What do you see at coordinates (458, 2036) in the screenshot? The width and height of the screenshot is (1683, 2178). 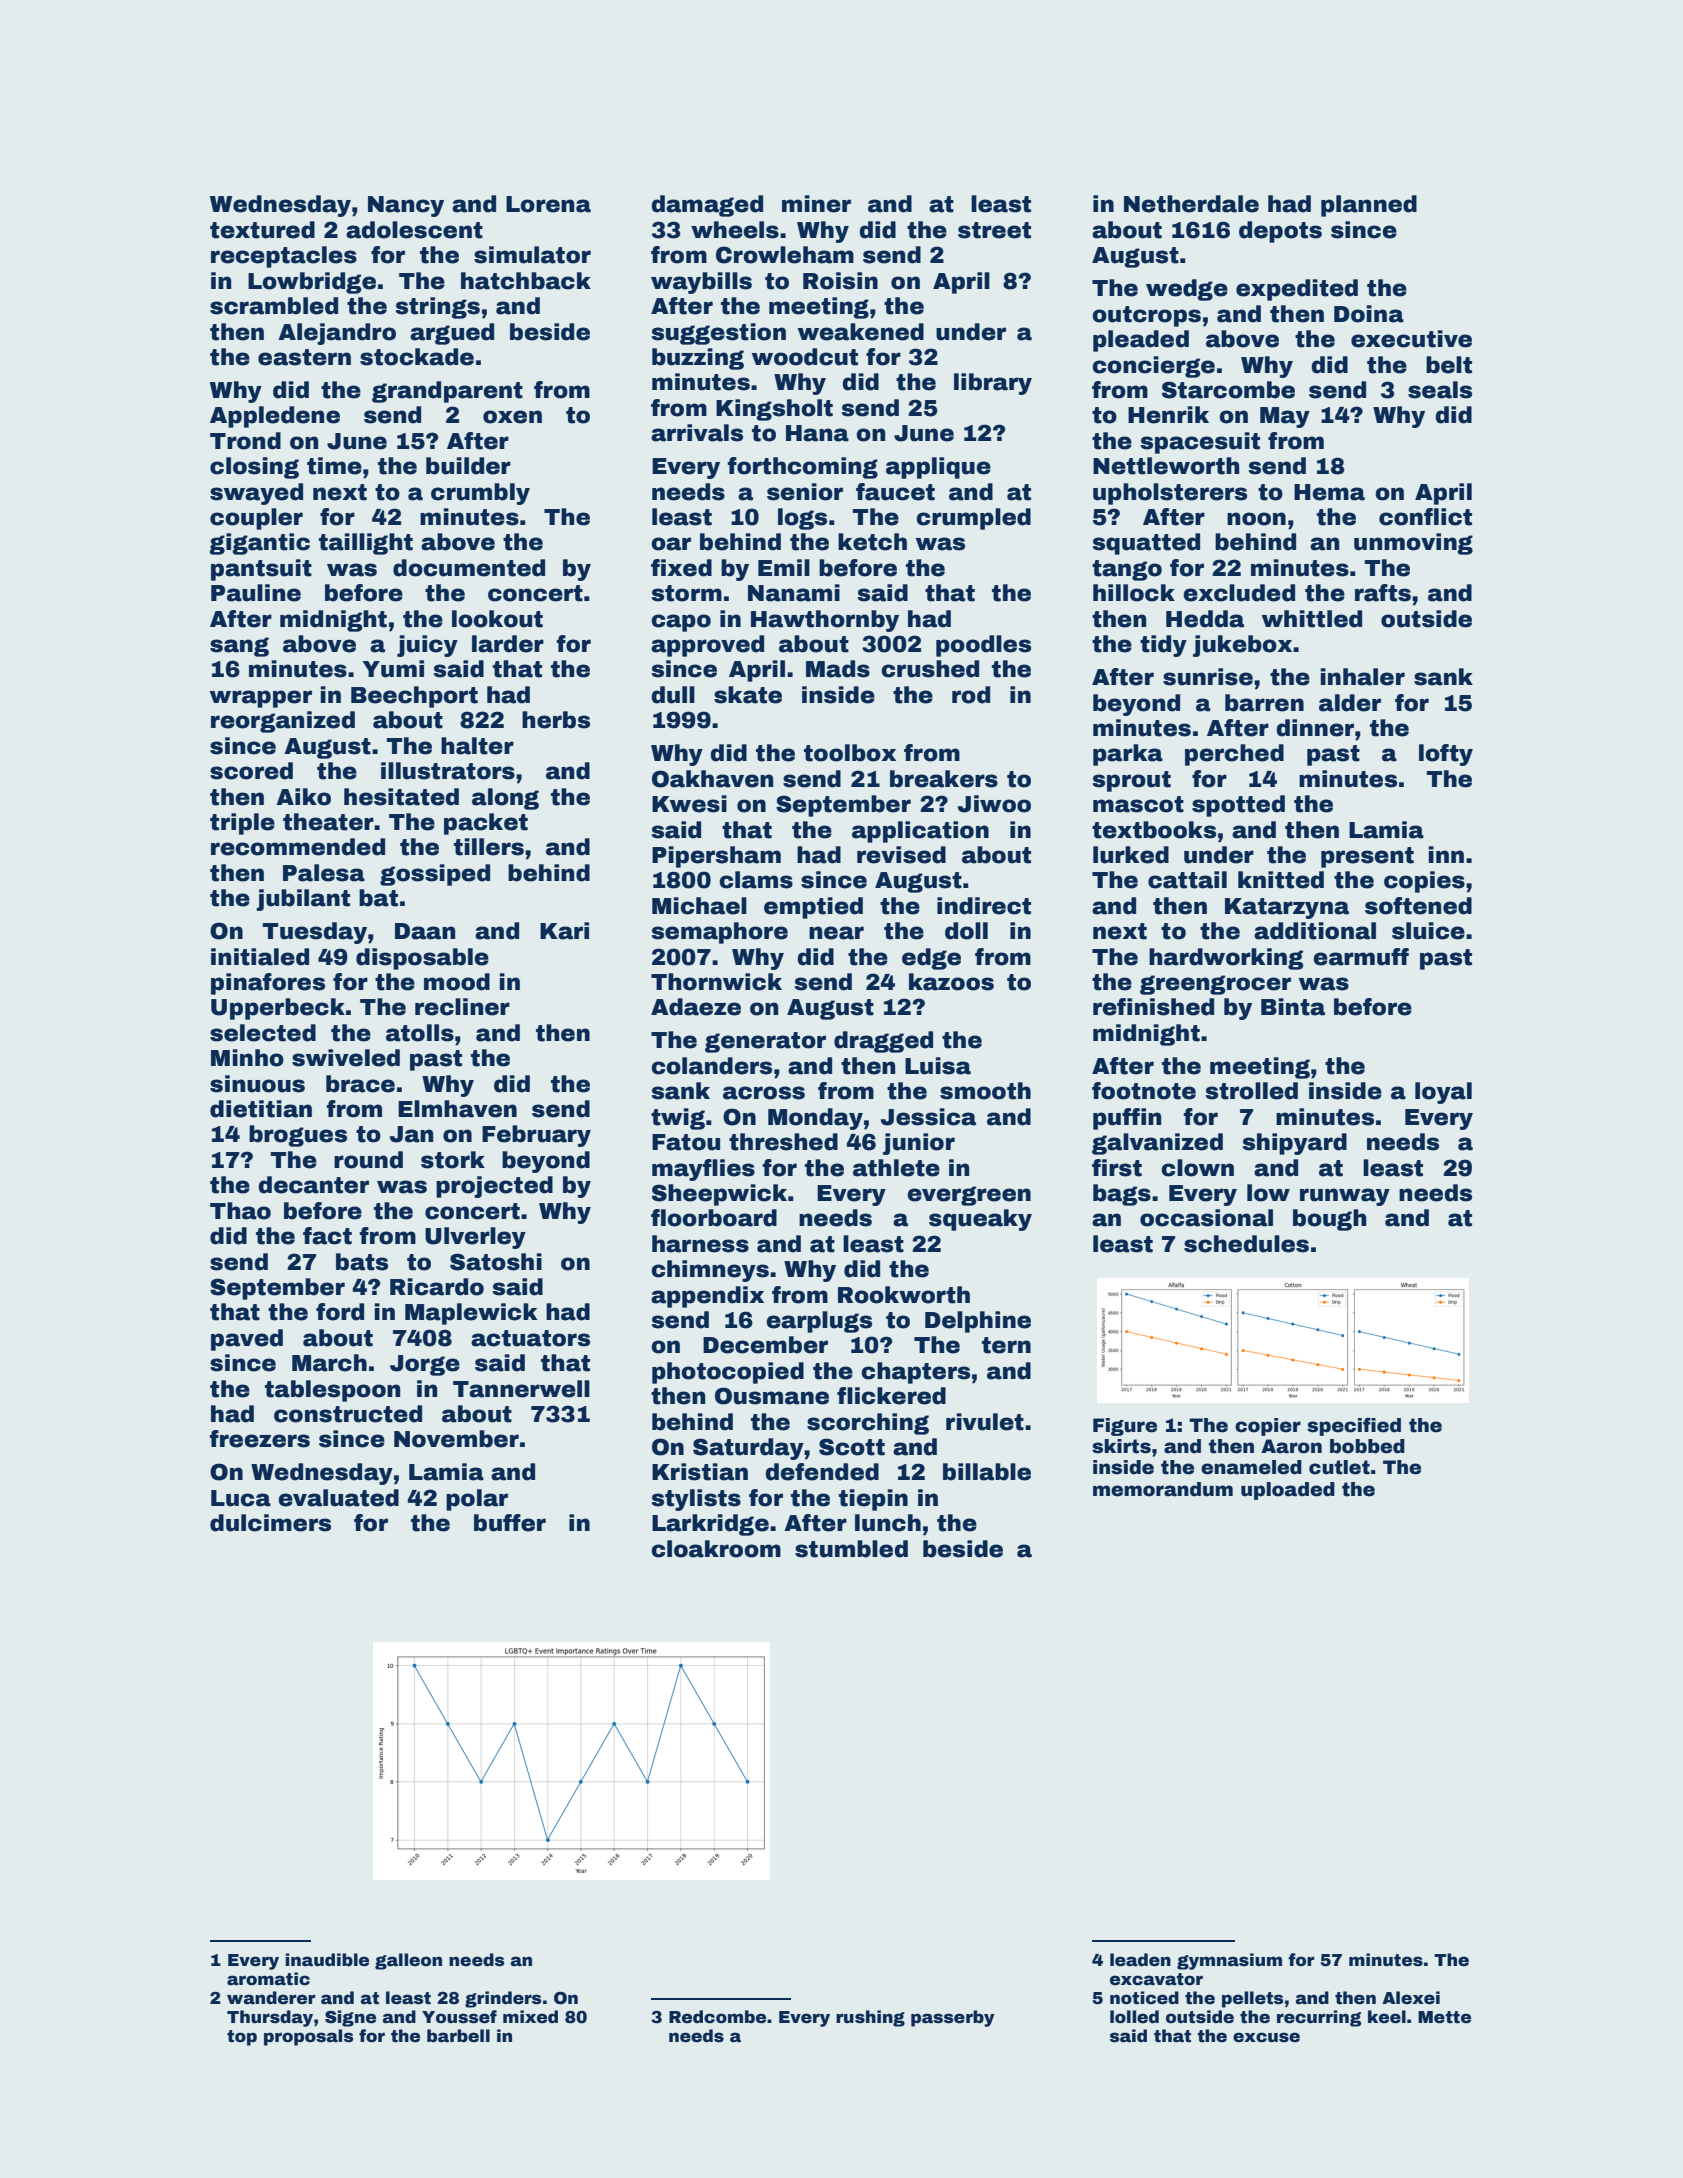 I see `barbell` at bounding box center [458, 2036].
